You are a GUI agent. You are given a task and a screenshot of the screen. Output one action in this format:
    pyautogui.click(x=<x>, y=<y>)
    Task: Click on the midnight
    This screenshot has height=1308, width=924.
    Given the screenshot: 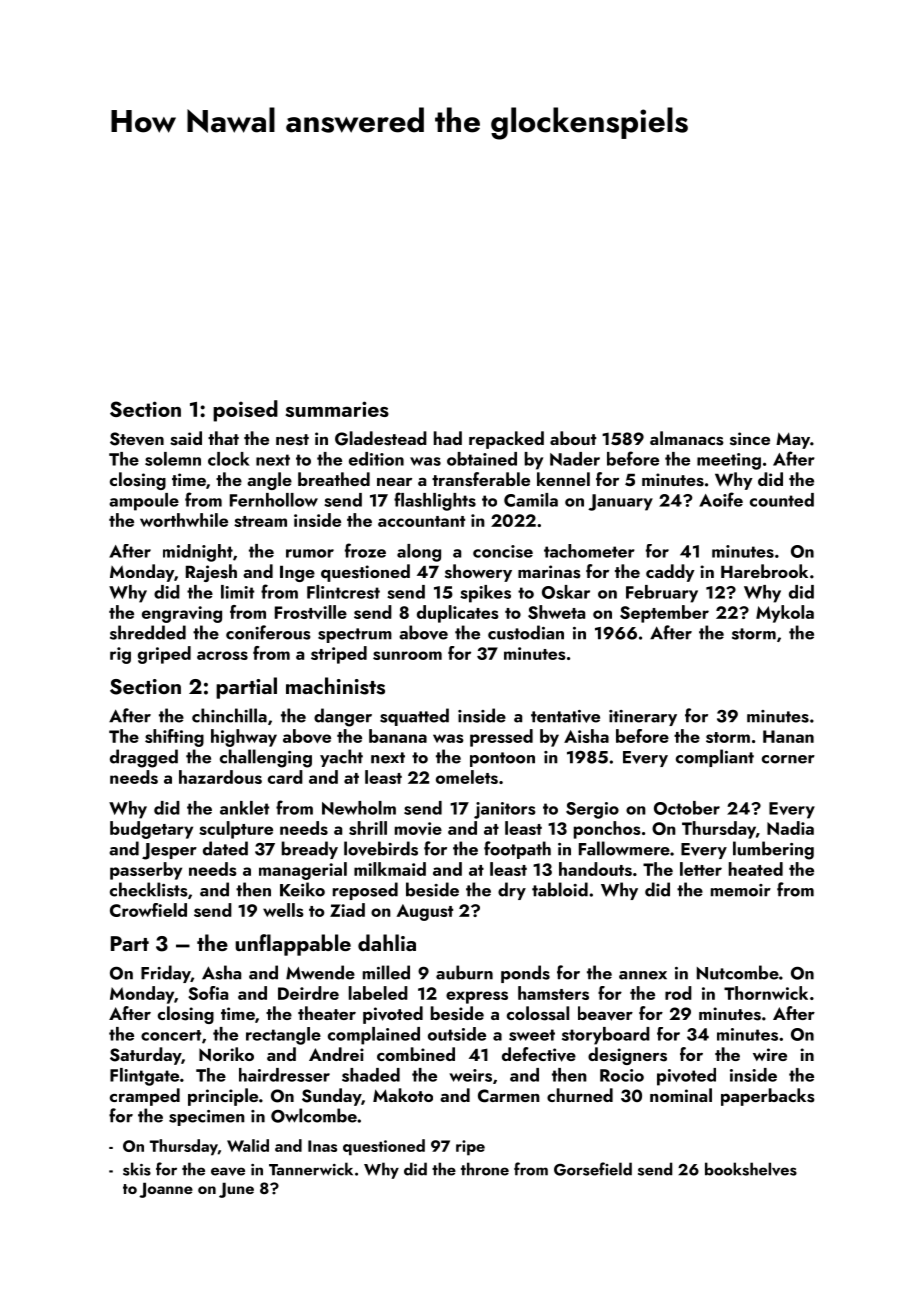 What is the action you would take?
    pyautogui.click(x=198, y=553)
